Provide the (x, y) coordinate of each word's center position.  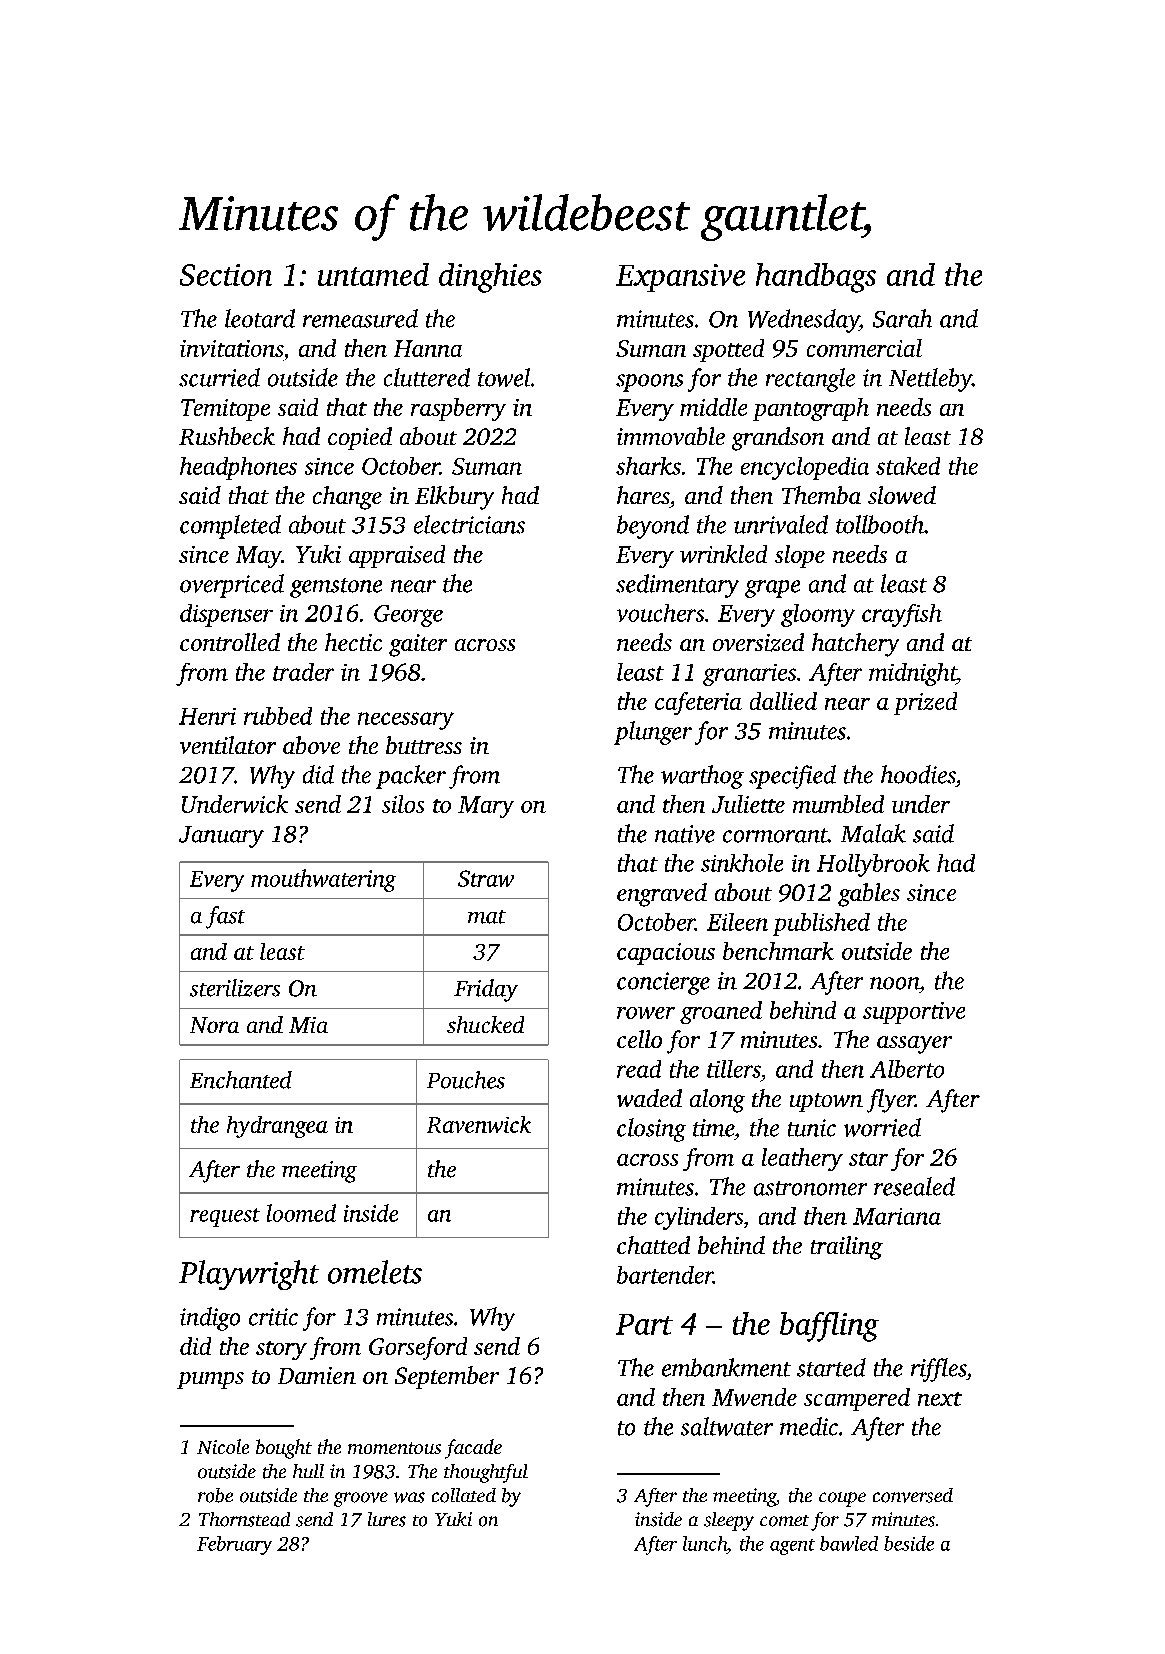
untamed (373, 274)
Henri (207, 716)
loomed (301, 1213)
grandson (778, 439)
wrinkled (723, 554)
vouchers (660, 613)
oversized (758, 642)
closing (651, 1130)
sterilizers (235, 988)
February (234, 1545)
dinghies (490, 278)
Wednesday (803, 321)
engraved (662, 895)
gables (869, 895)
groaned (721, 1012)
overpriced (232, 586)
